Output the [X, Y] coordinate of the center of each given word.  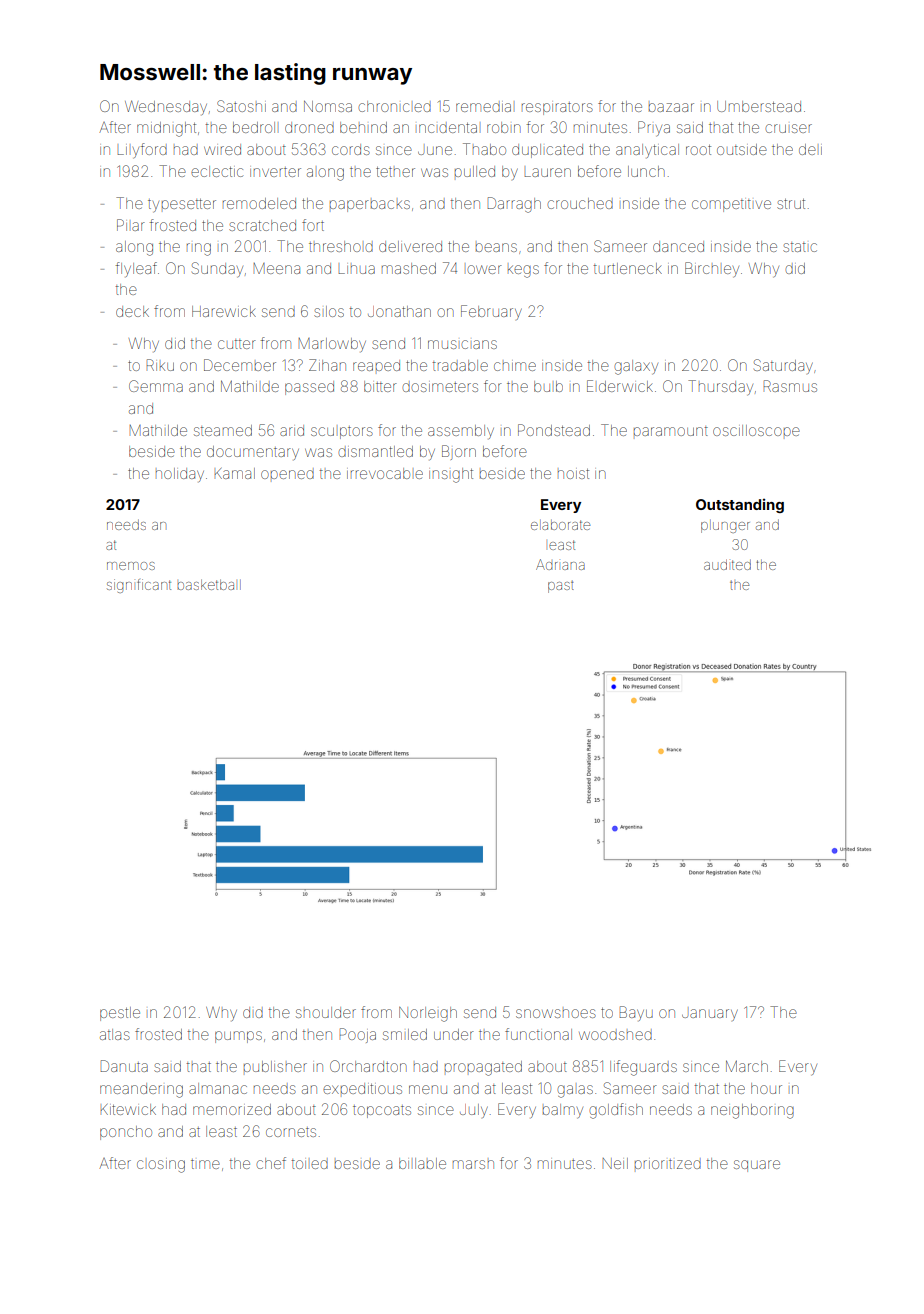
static [800, 247]
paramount [671, 431]
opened [287, 474]
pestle [120, 1014]
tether [395, 172]
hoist [573, 474]
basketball [209, 584]
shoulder [326, 1012]
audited [727, 565]
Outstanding [740, 506]
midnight [166, 129]
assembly [461, 432]
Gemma [156, 386]
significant [139, 586]
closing [161, 1166]
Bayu [636, 1013]
